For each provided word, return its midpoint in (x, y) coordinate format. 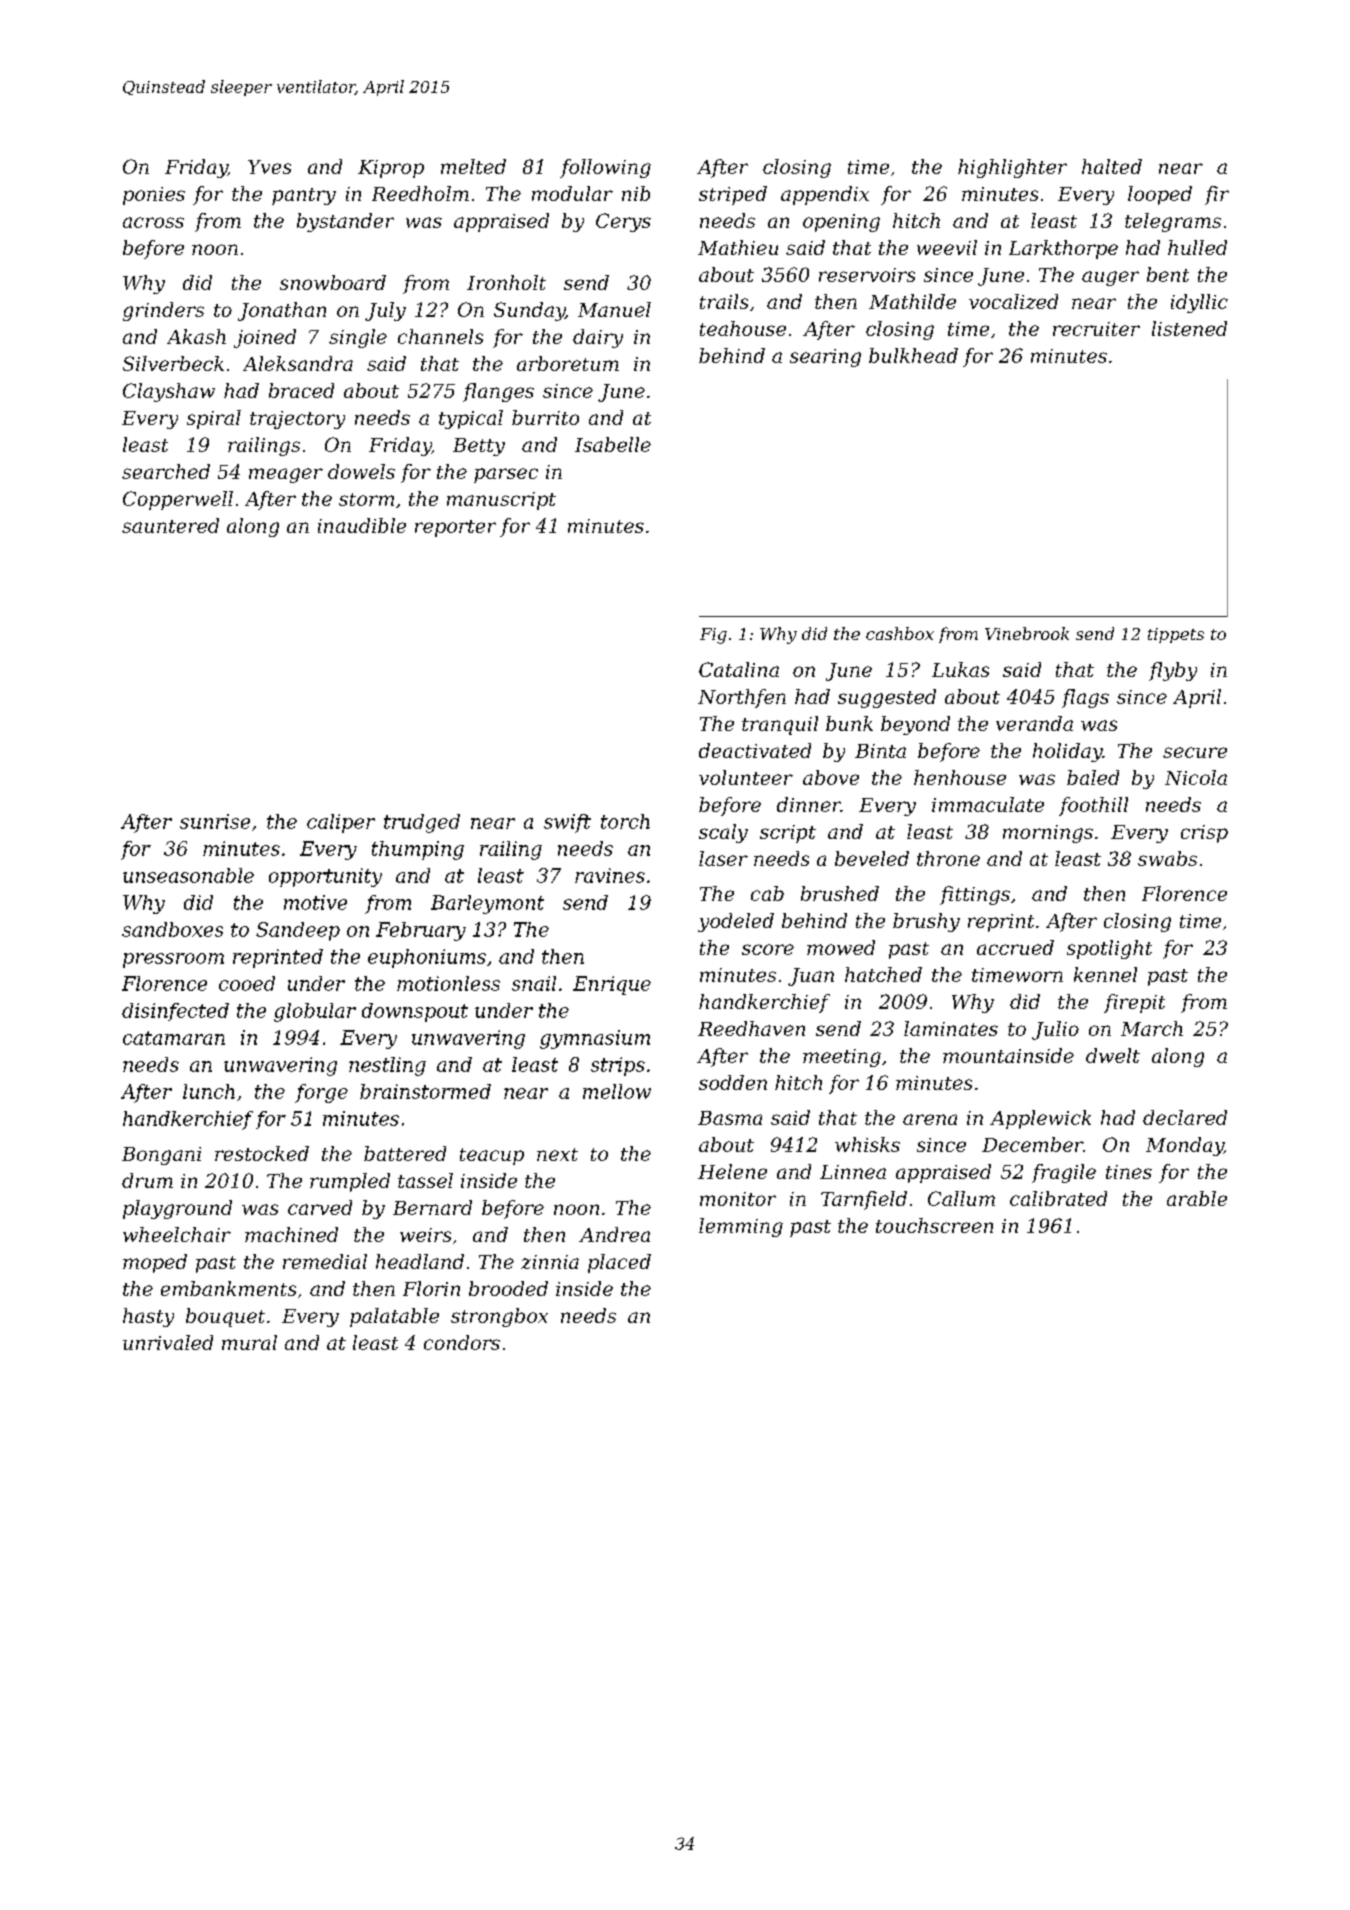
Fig (713, 636)
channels (440, 336)
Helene (732, 1171)
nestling (387, 1066)
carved (320, 1207)
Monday (1185, 1146)
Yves (269, 167)
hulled (1197, 247)
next (557, 1154)
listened (1189, 328)
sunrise (215, 821)
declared (1185, 1117)
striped (733, 195)
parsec (506, 475)
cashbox (900, 633)
